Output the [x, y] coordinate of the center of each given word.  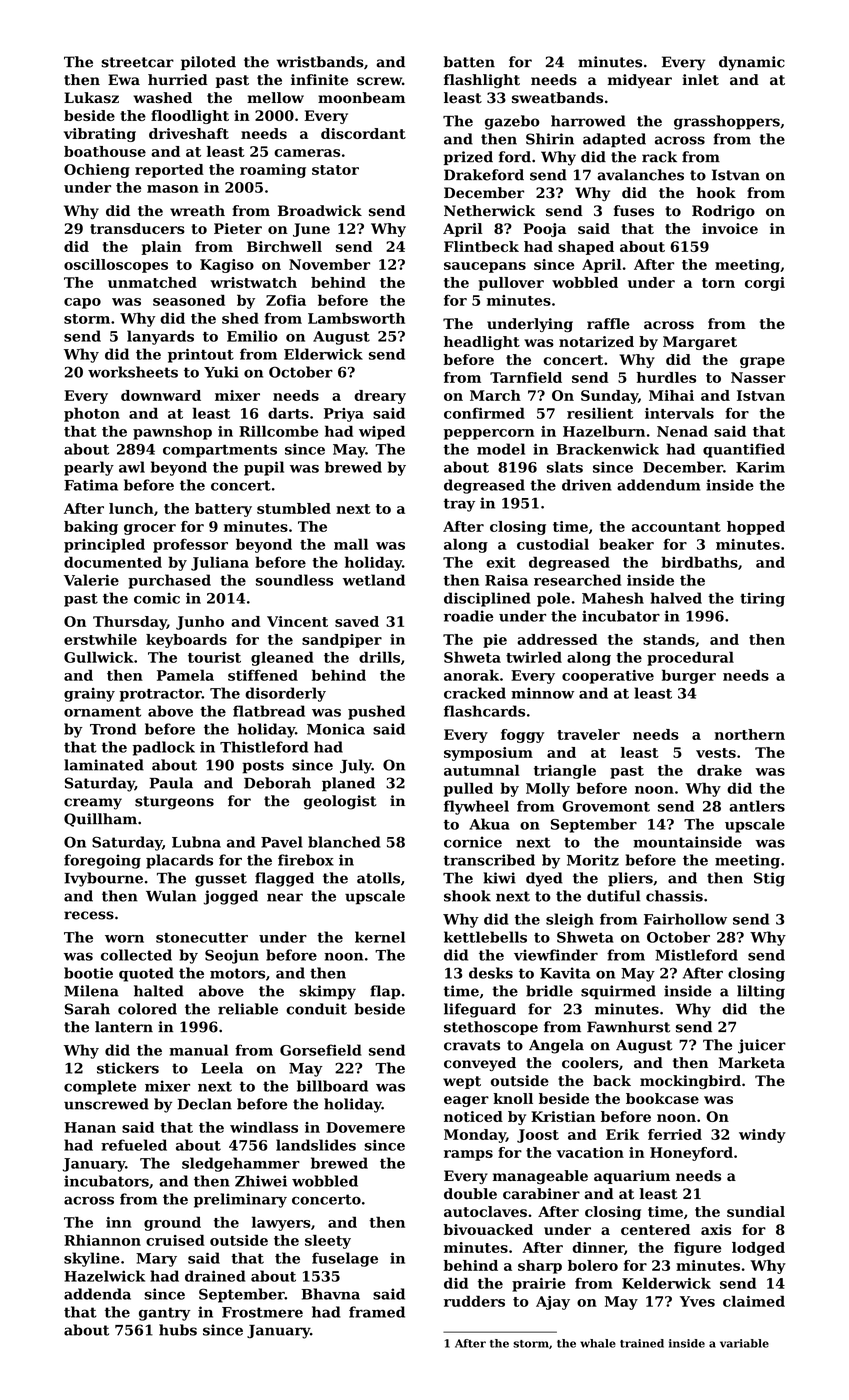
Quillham [100, 820]
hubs [178, 1330]
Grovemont [606, 806]
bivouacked [488, 1229]
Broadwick [320, 211]
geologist [340, 802]
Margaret [700, 343]
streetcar [137, 62]
